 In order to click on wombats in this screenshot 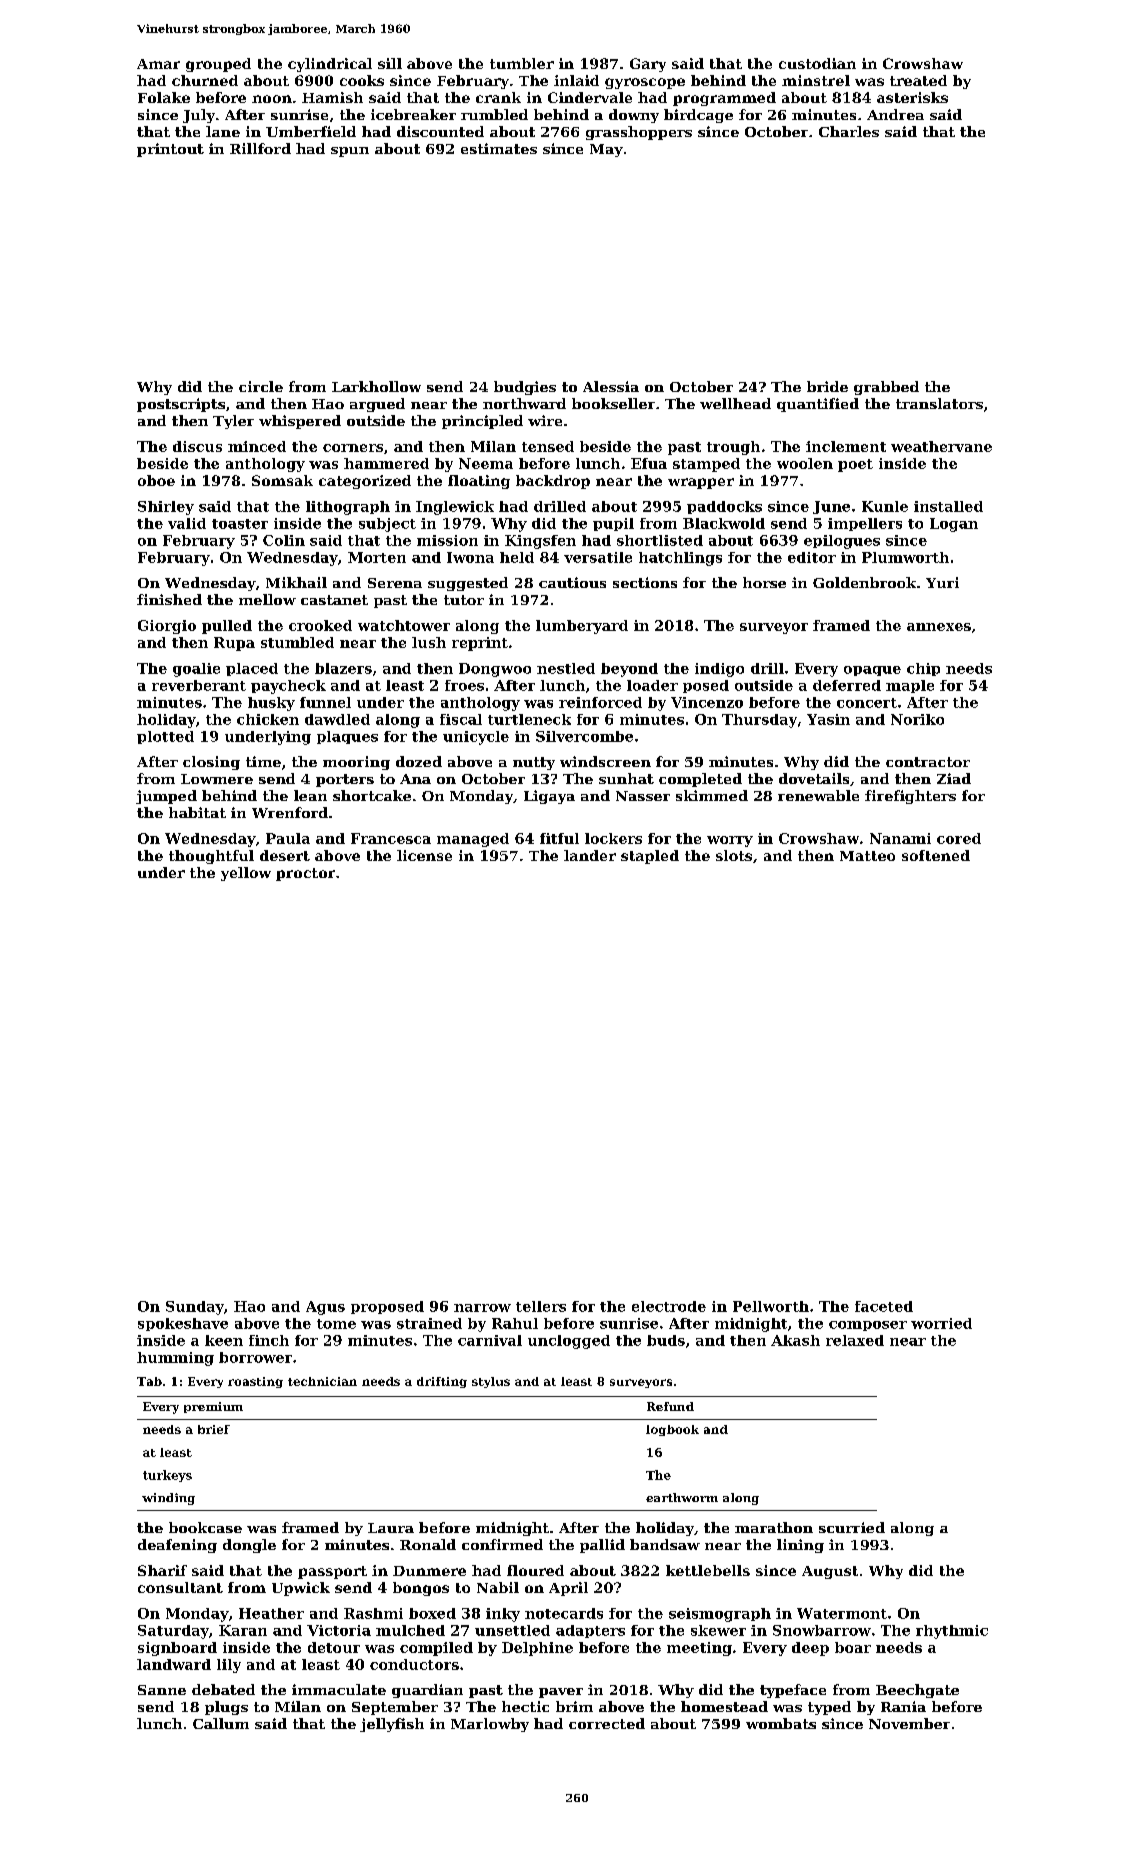, I will do `click(781, 1723)`.
